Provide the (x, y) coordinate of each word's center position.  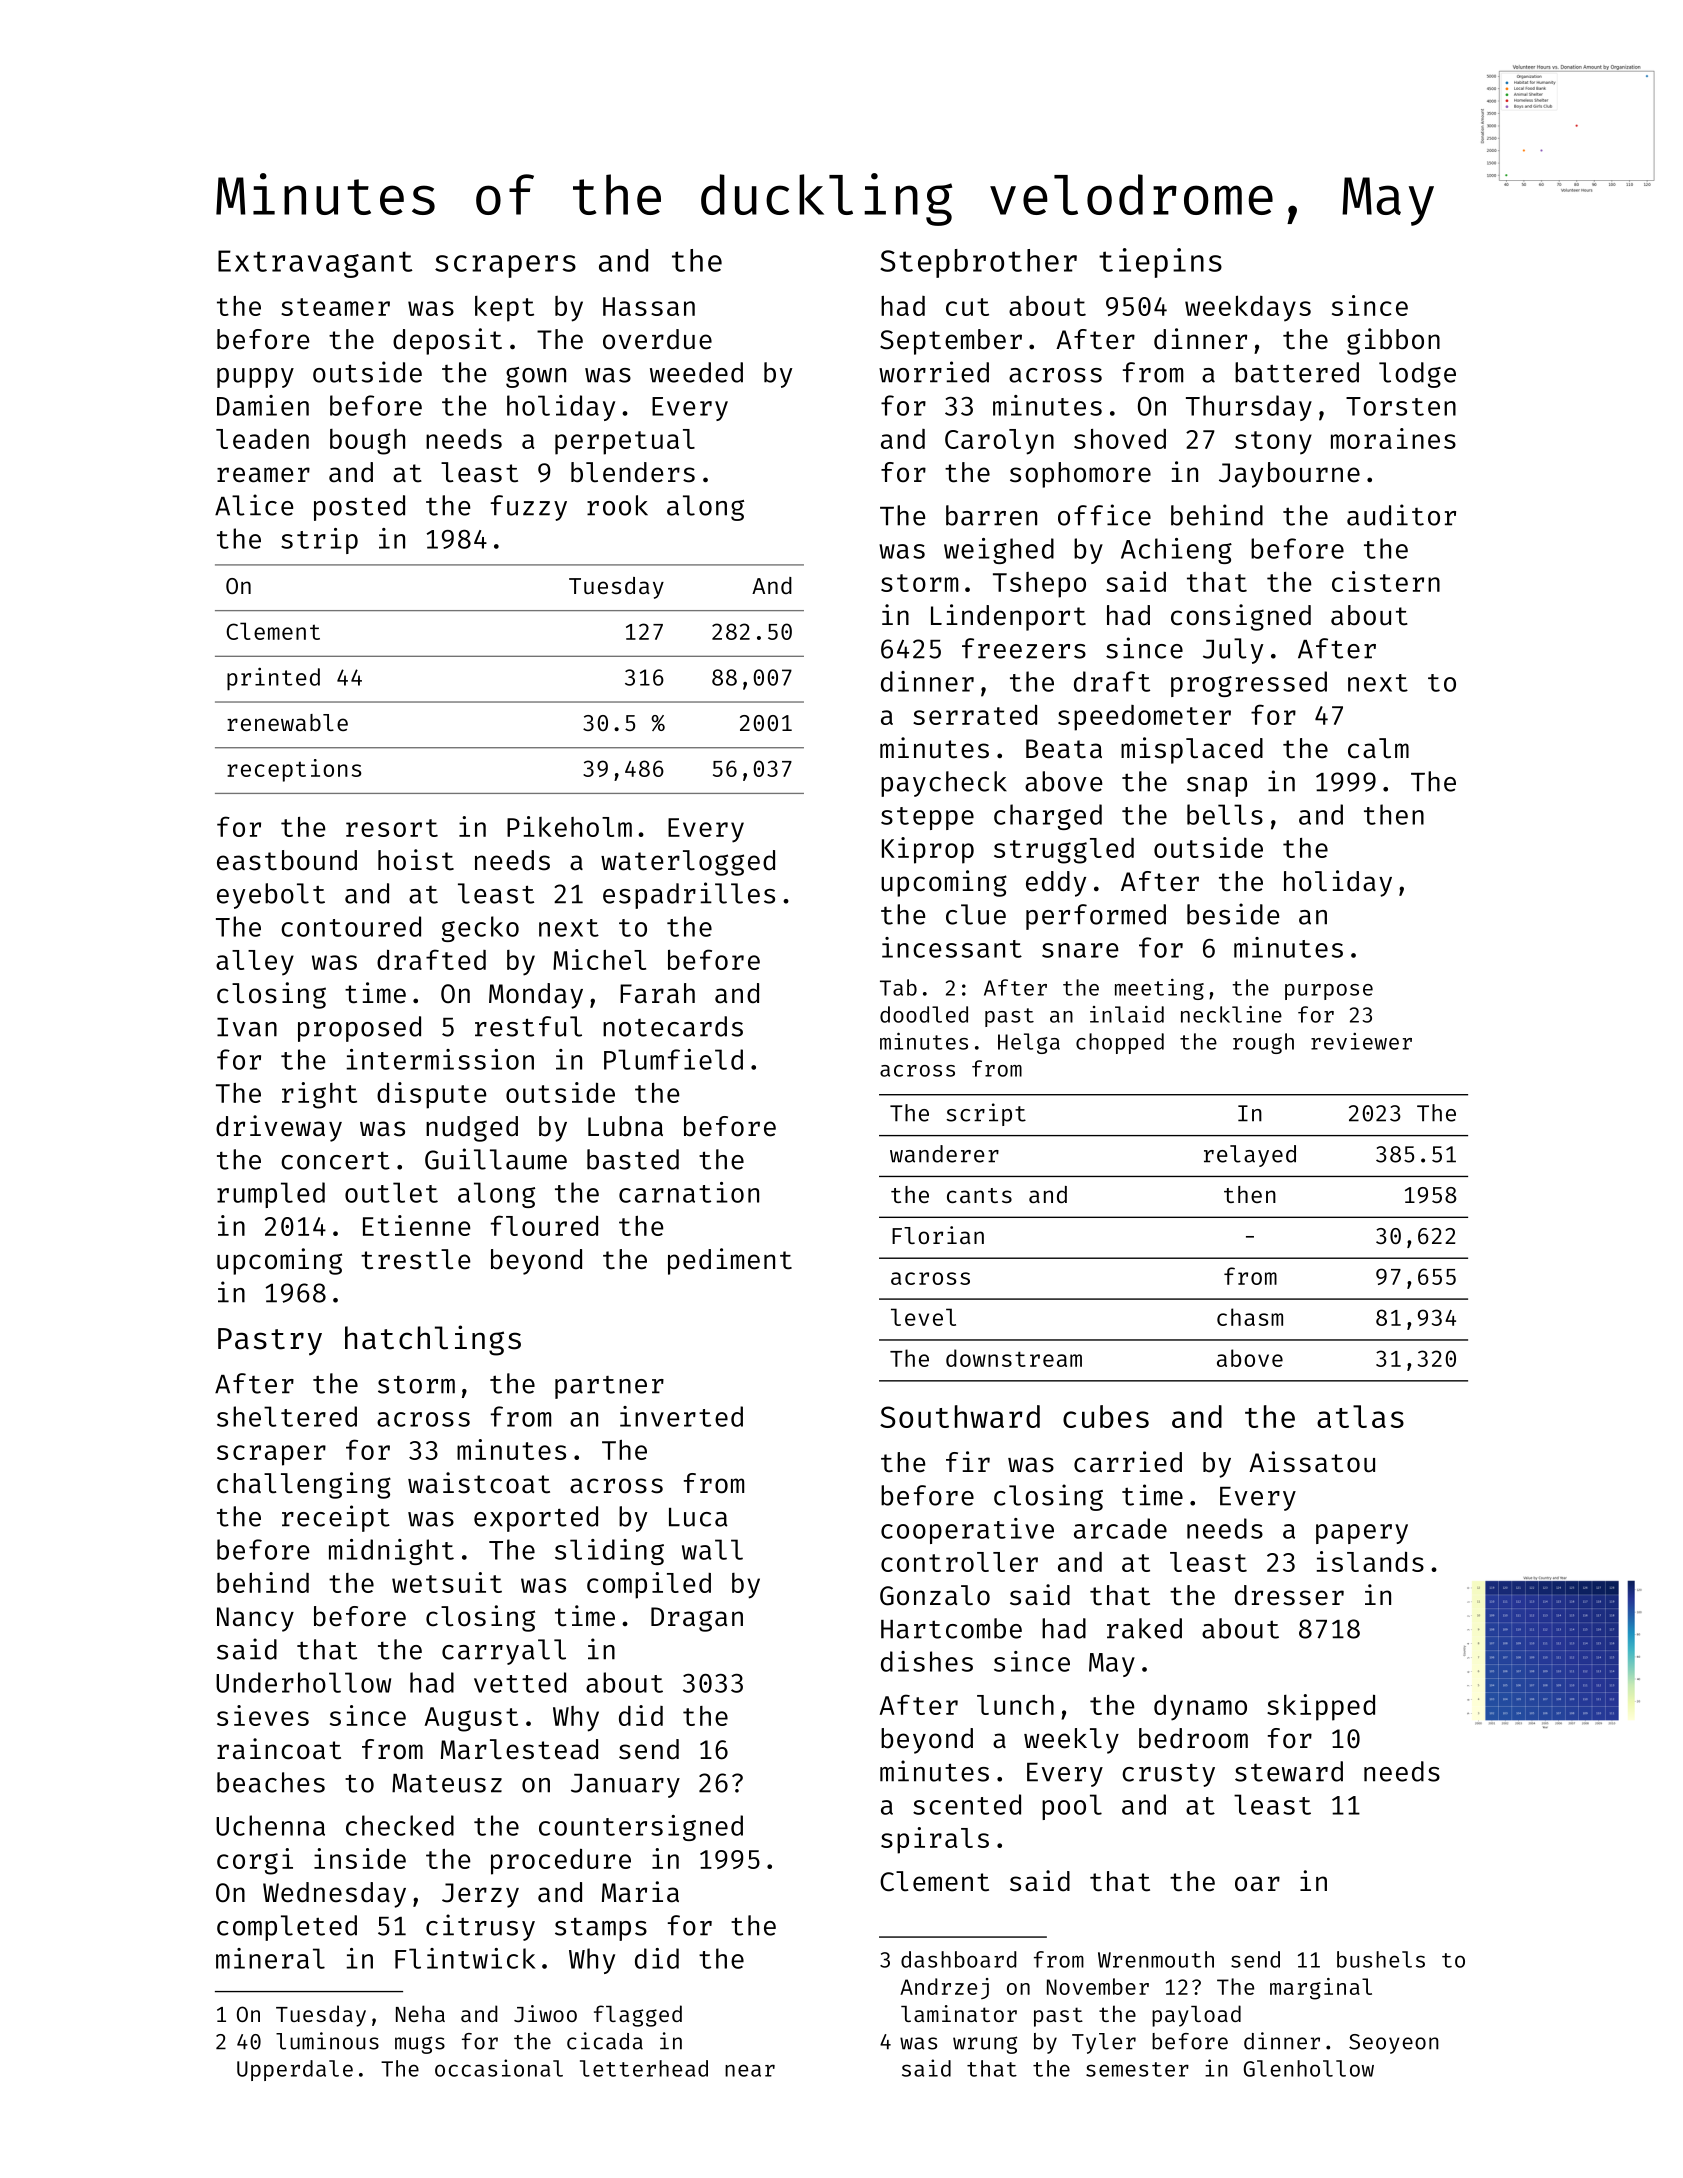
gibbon (1393, 341)
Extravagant (315, 264)
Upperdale (295, 2070)
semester (1137, 2069)
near (750, 2070)
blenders (633, 472)
